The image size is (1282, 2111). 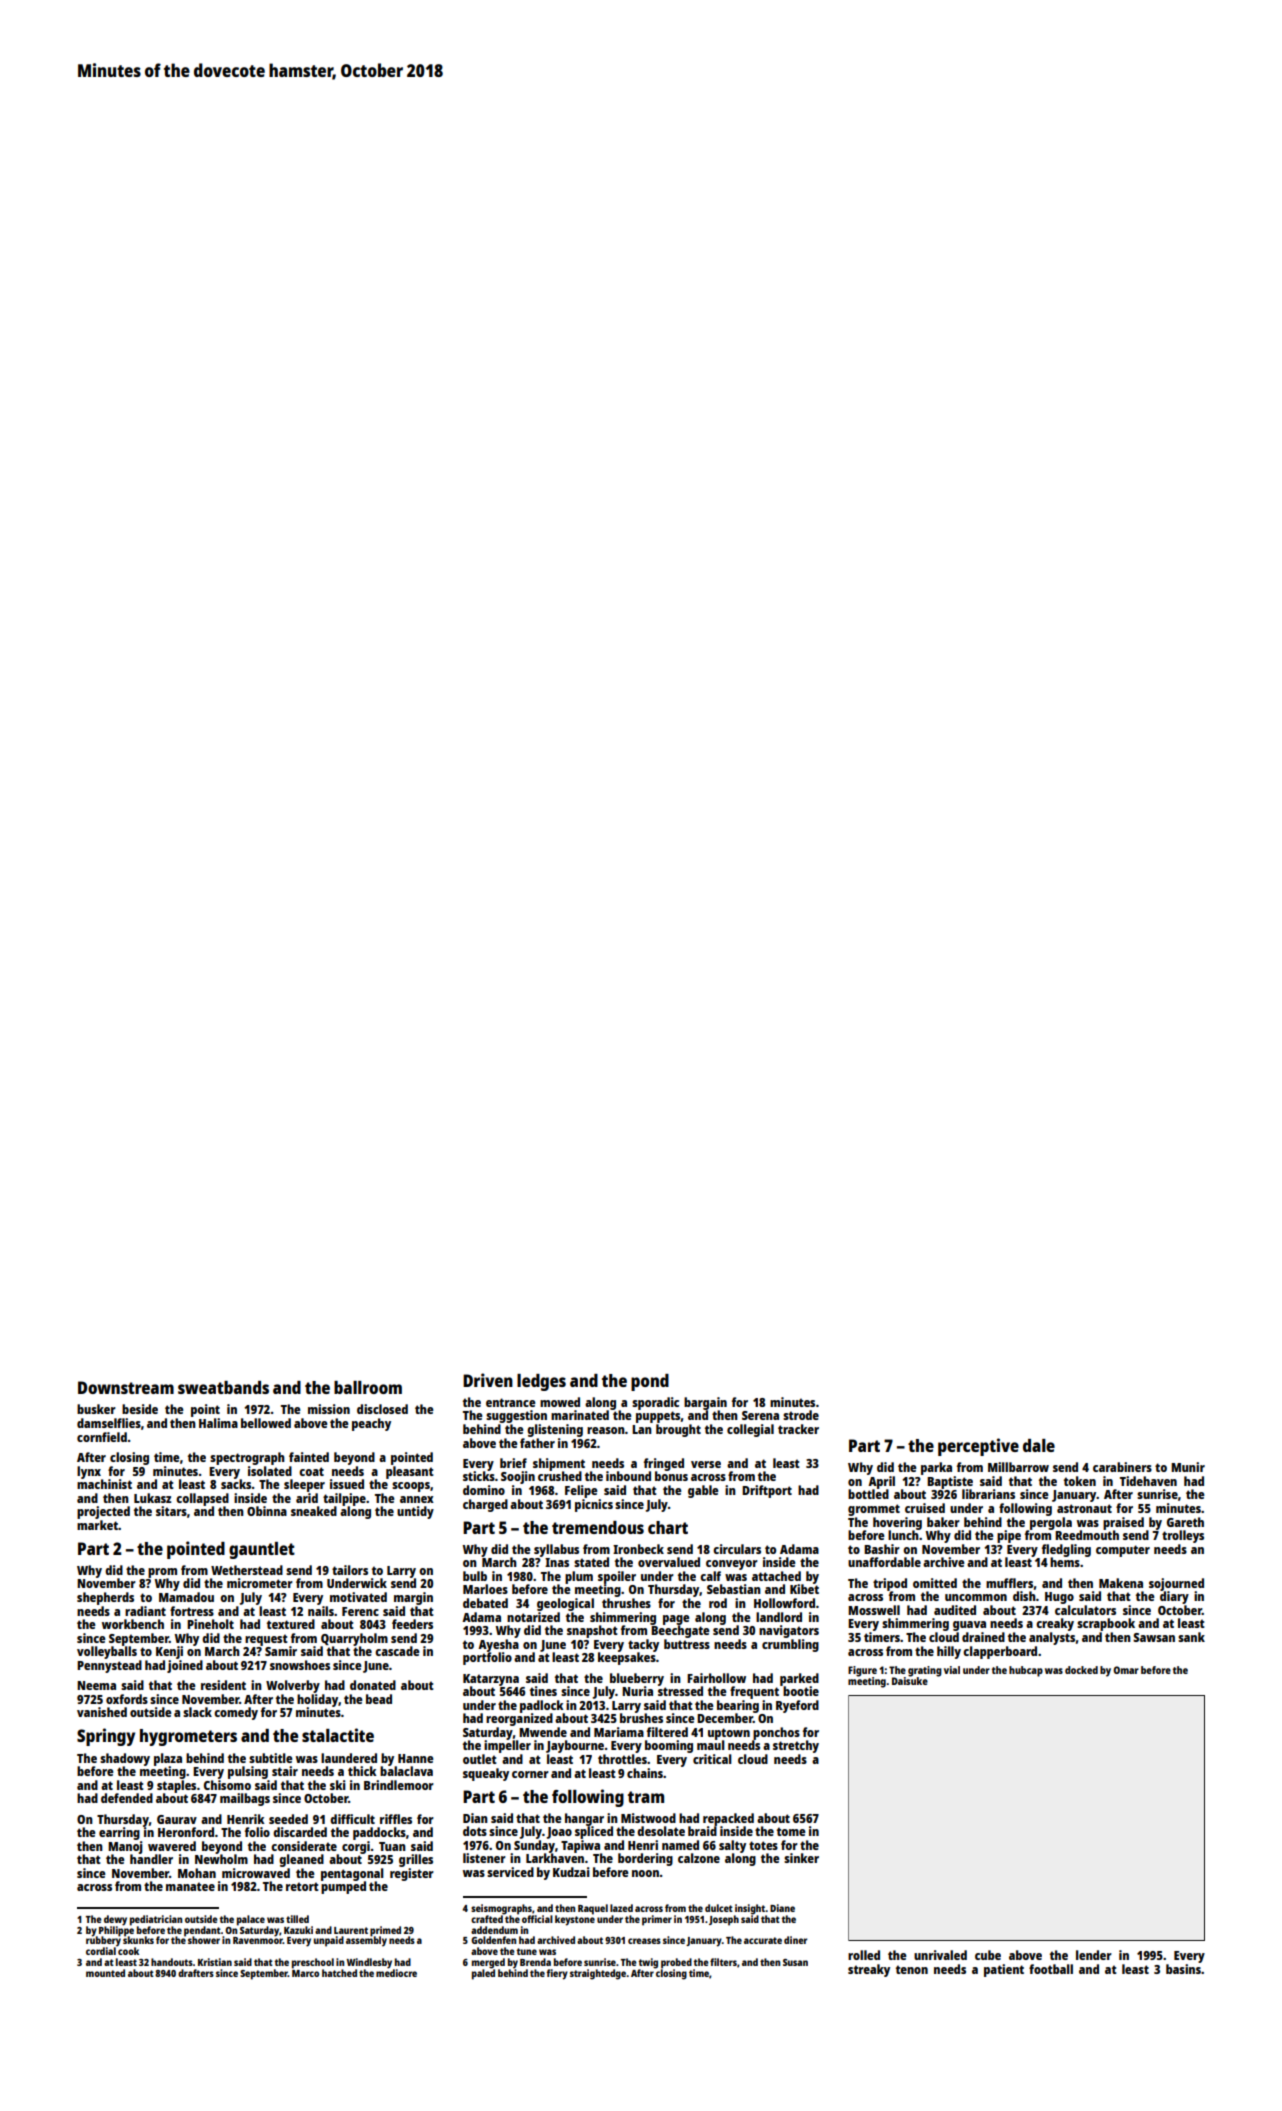 I want to click on notarized, so click(x=533, y=1617).
